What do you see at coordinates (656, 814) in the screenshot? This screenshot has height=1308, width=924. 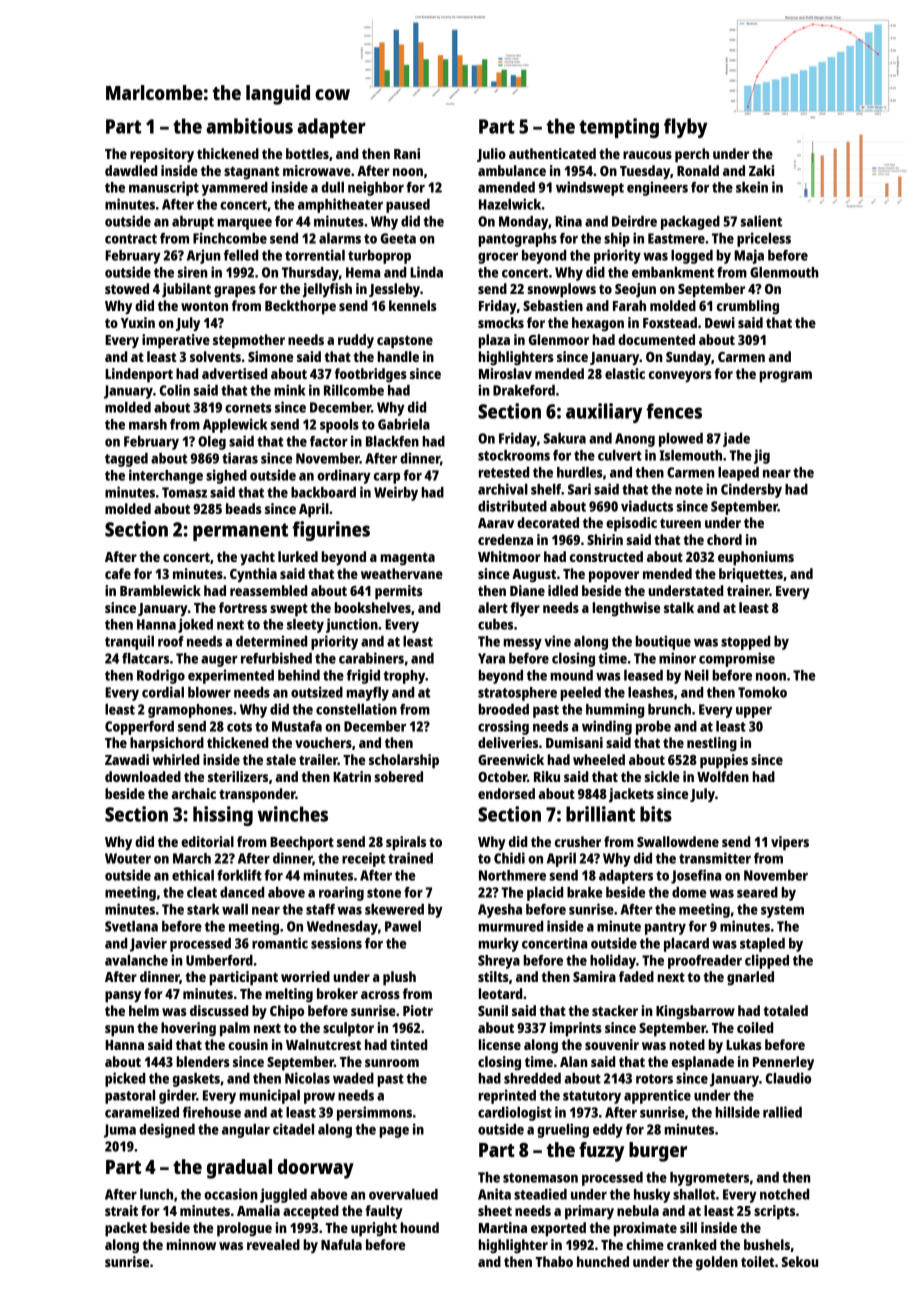 I see `bits` at bounding box center [656, 814].
